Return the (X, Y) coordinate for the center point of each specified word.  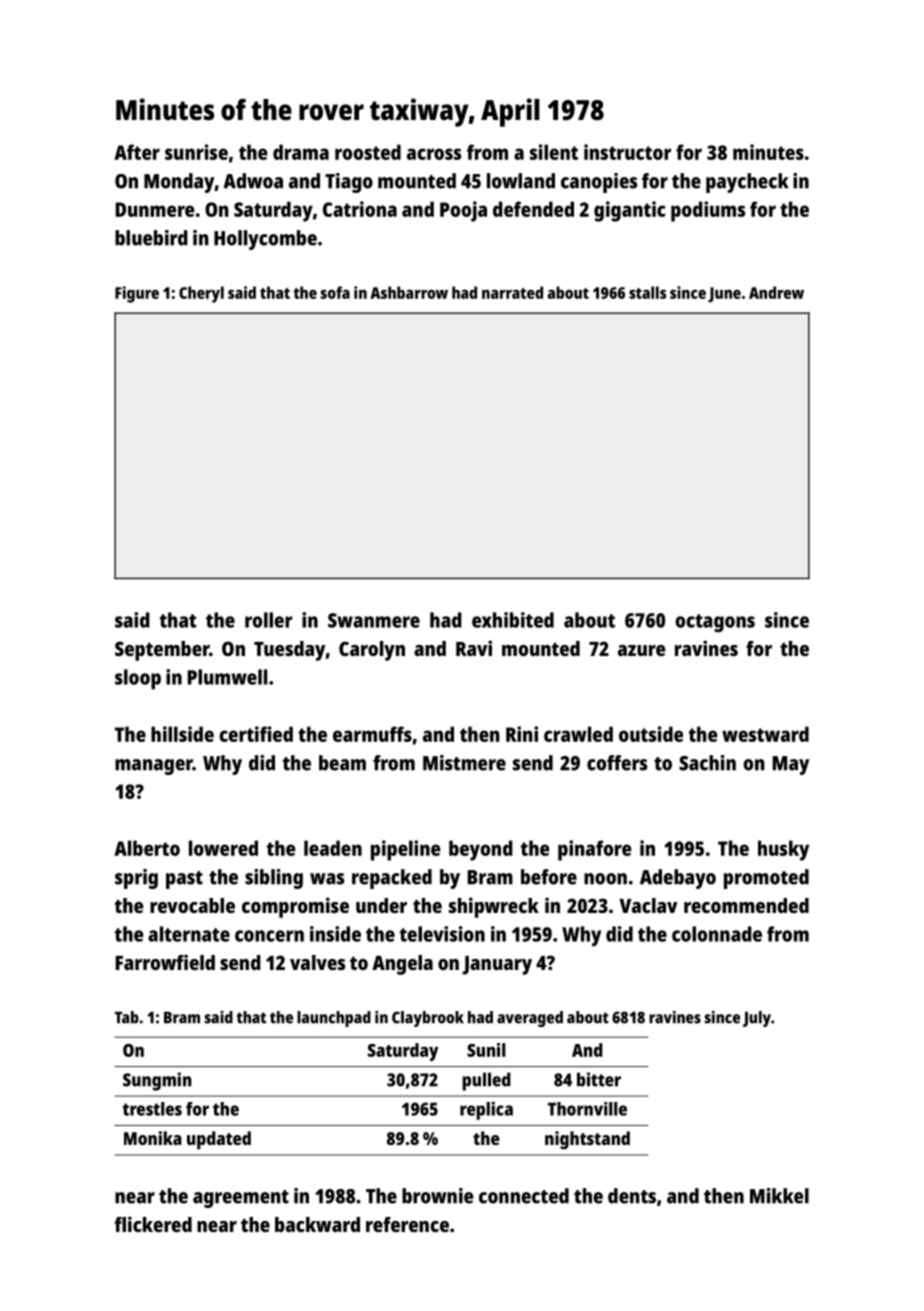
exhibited (513, 620)
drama (301, 152)
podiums (708, 211)
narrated (512, 292)
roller (268, 620)
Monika (153, 1138)
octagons (715, 623)
